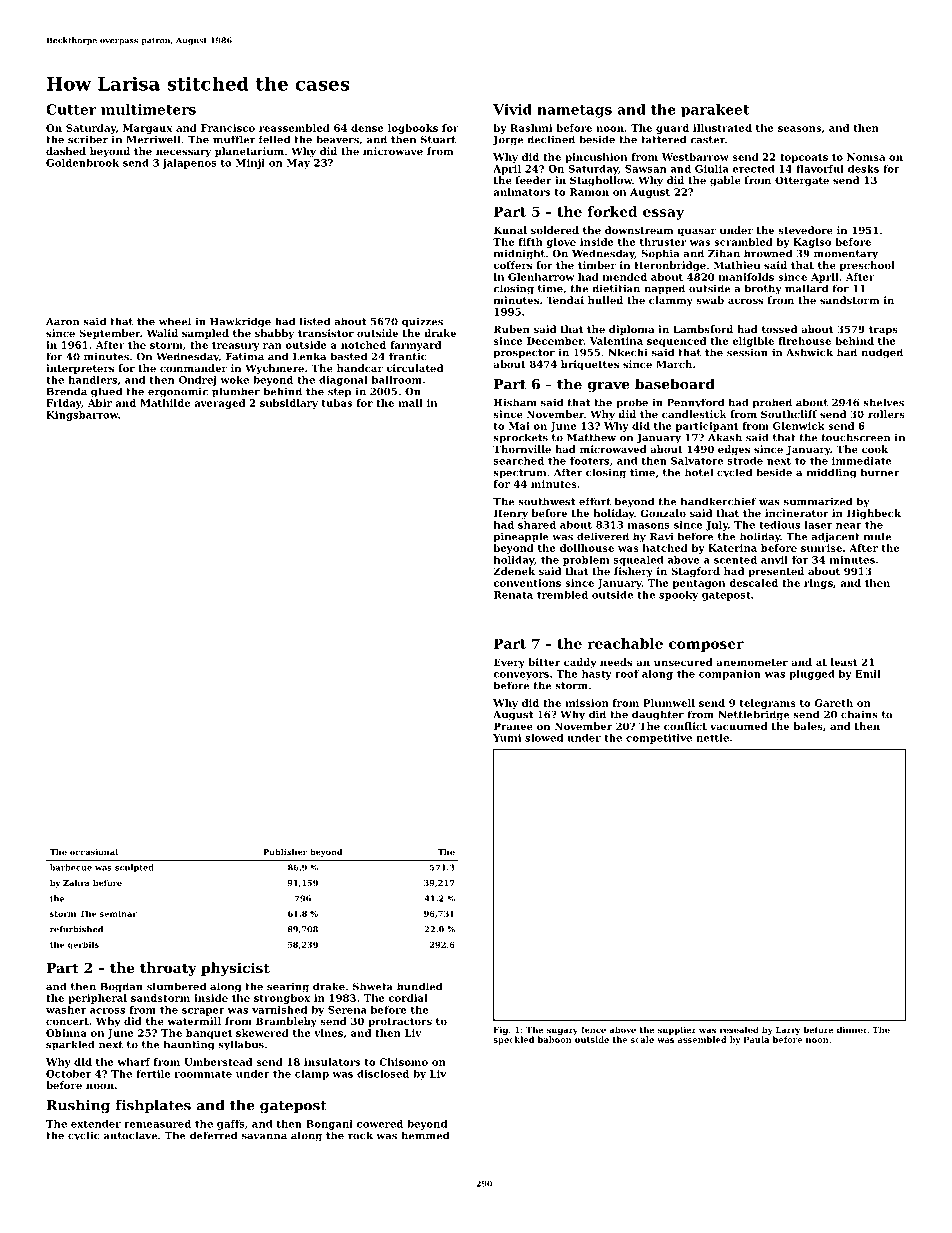  Describe the element at coordinates (189, 164) in the image. I see `jalapenos` at that location.
